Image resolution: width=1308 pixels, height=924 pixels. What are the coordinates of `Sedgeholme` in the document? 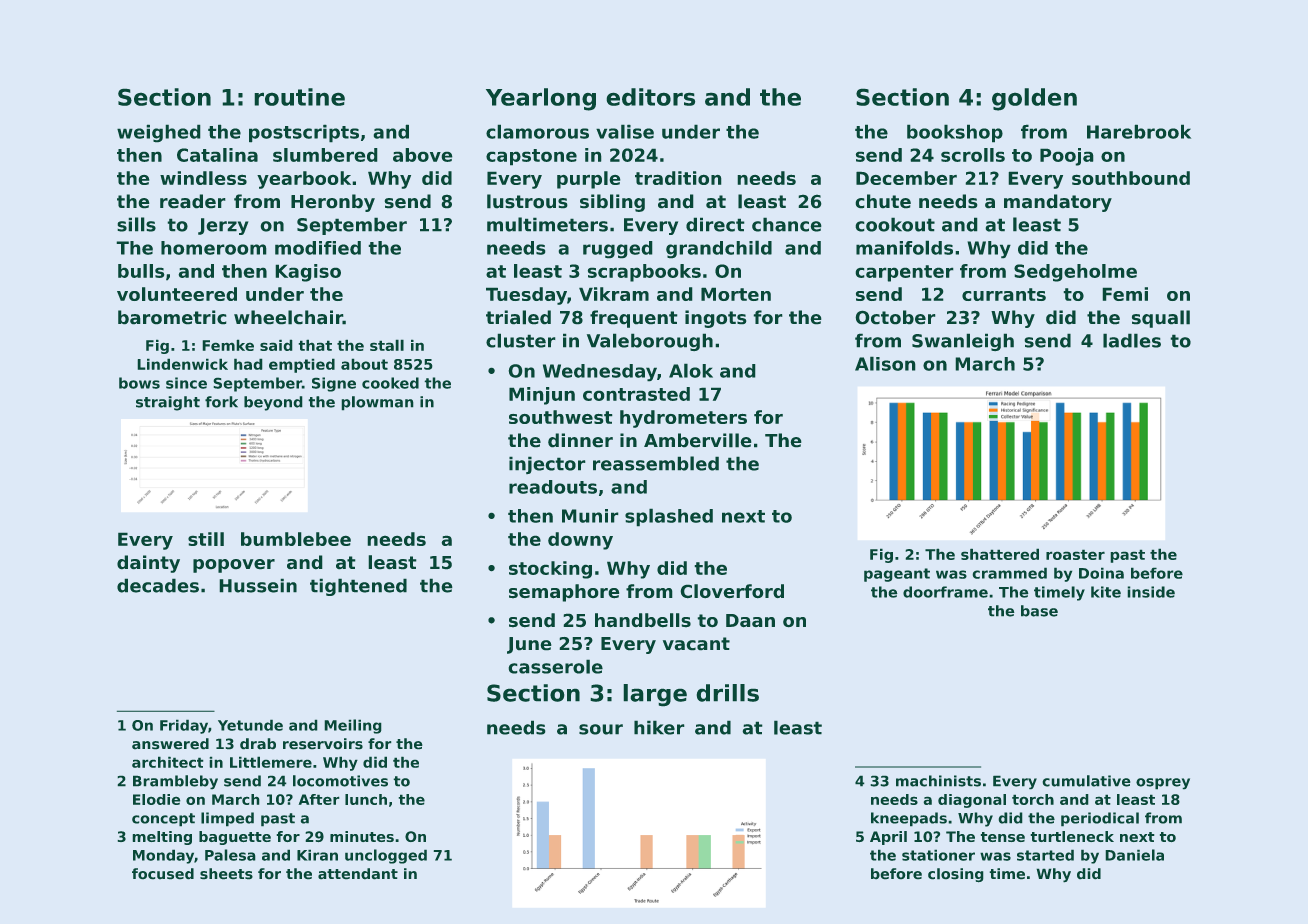 It's located at (1075, 273).
